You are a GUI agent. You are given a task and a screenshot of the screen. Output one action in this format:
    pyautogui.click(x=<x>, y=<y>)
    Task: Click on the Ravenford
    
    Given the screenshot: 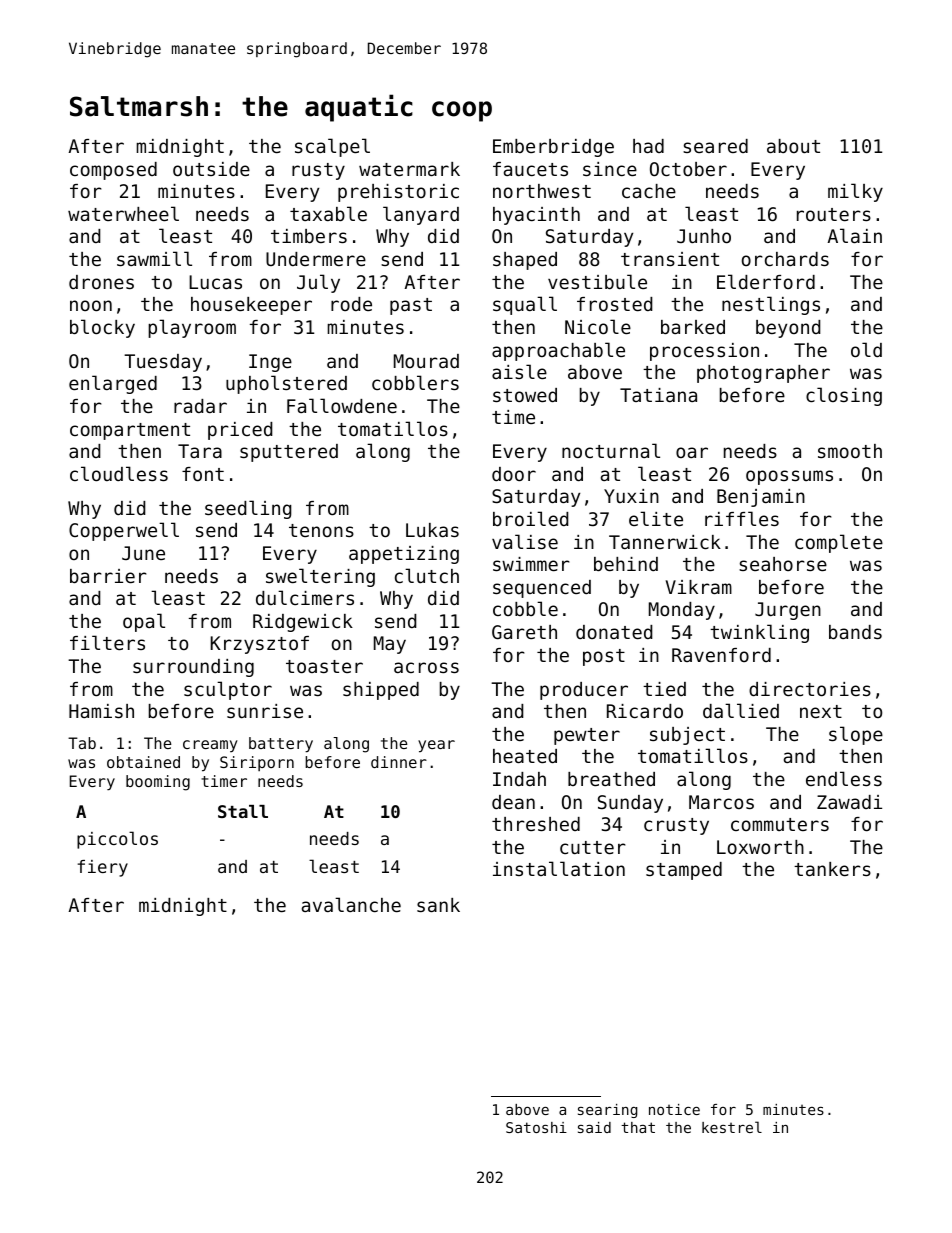 What is the action you would take?
    pyautogui.click(x=721, y=655)
